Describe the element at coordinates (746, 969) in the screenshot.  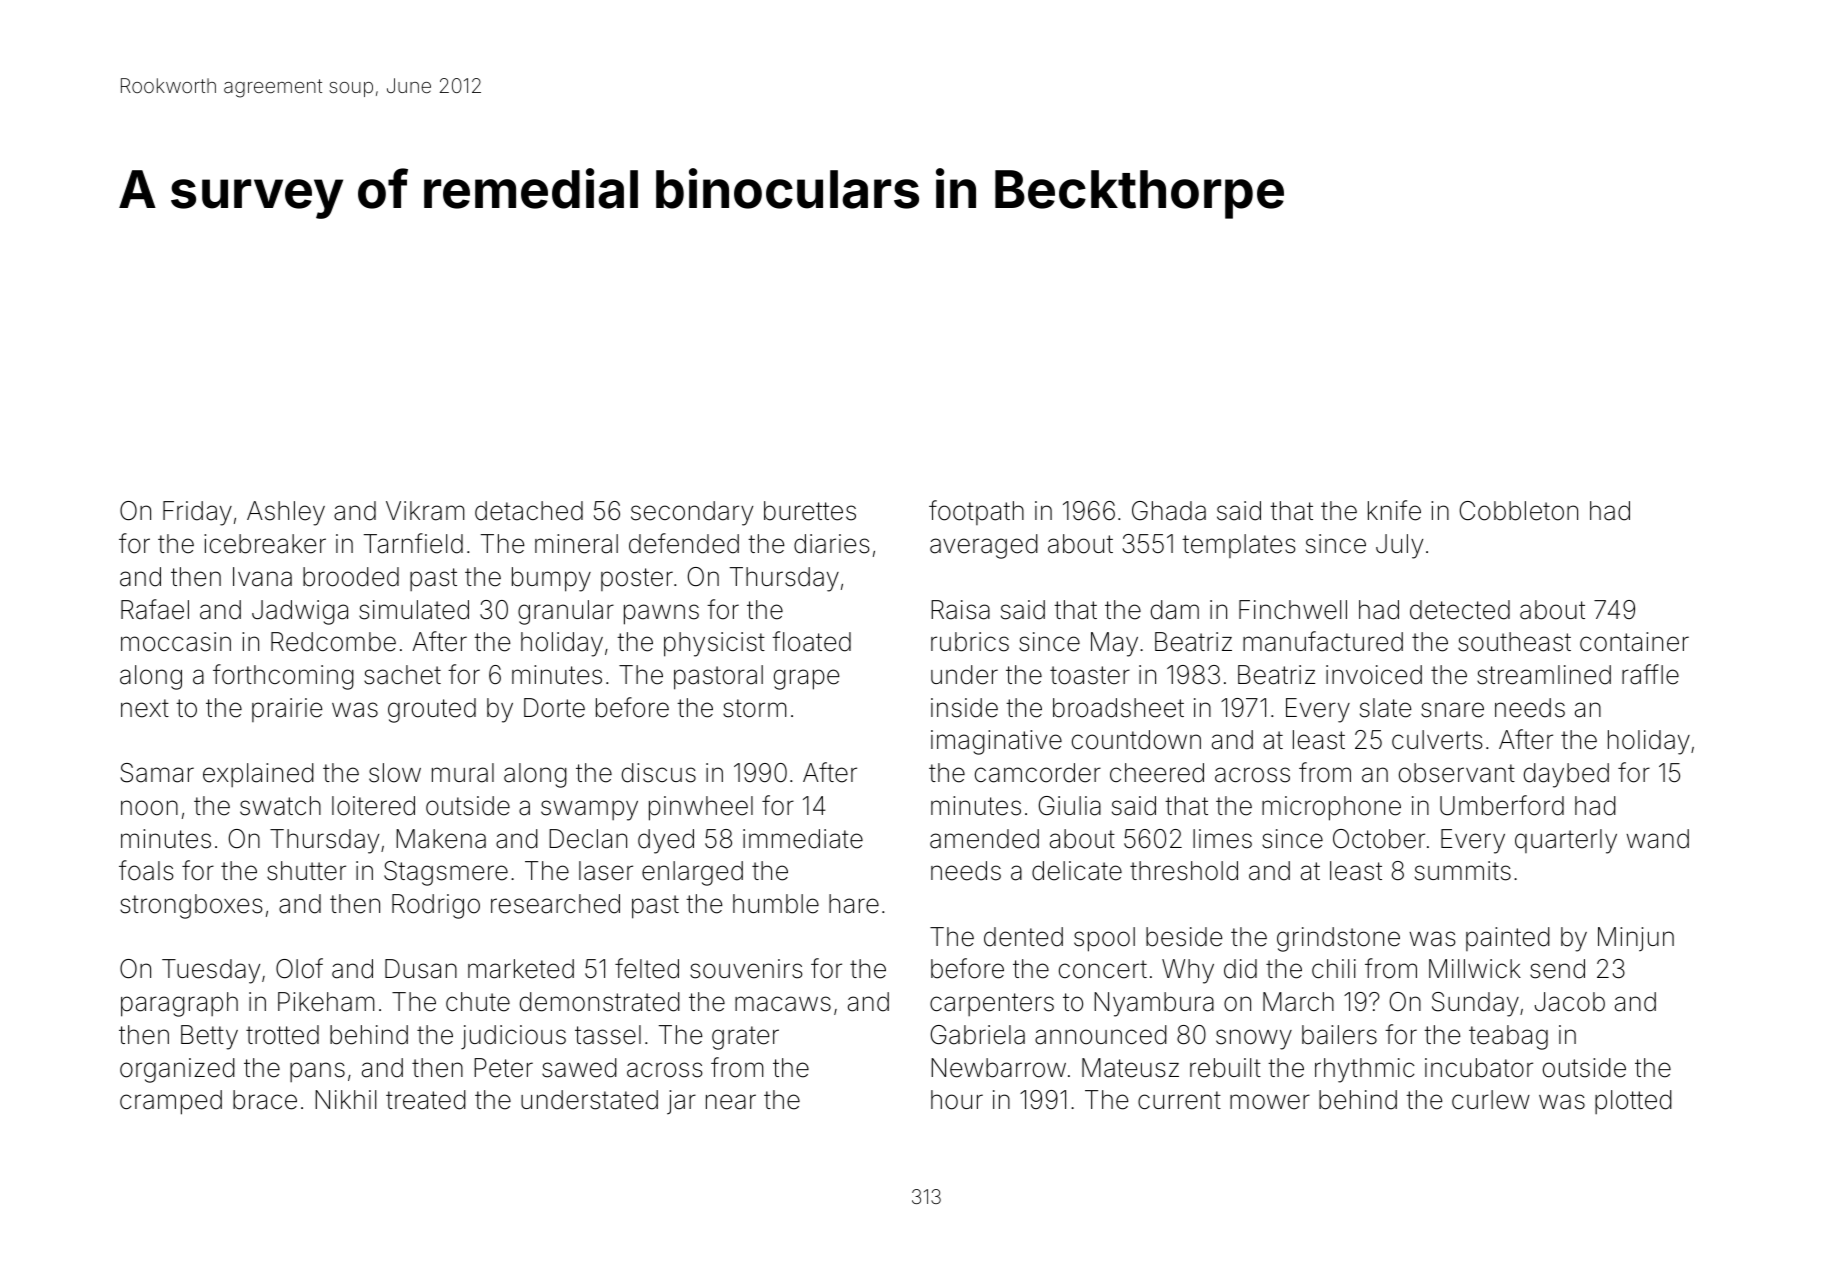
I see `souvenirs` at that location.
